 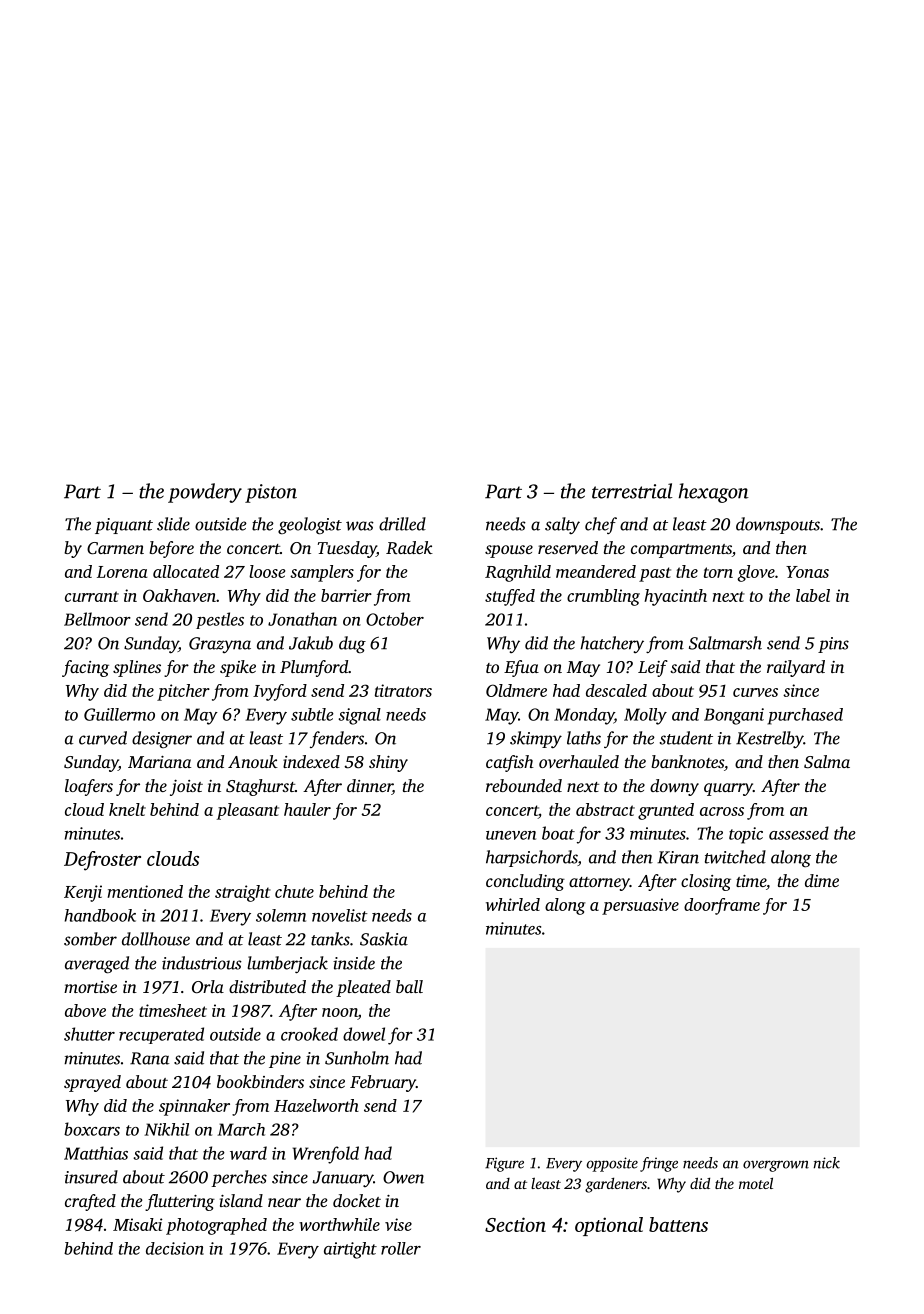 What do you see at coordinates (354, 963) in the image?
I see `inside` at bounding box center [354, 963].
